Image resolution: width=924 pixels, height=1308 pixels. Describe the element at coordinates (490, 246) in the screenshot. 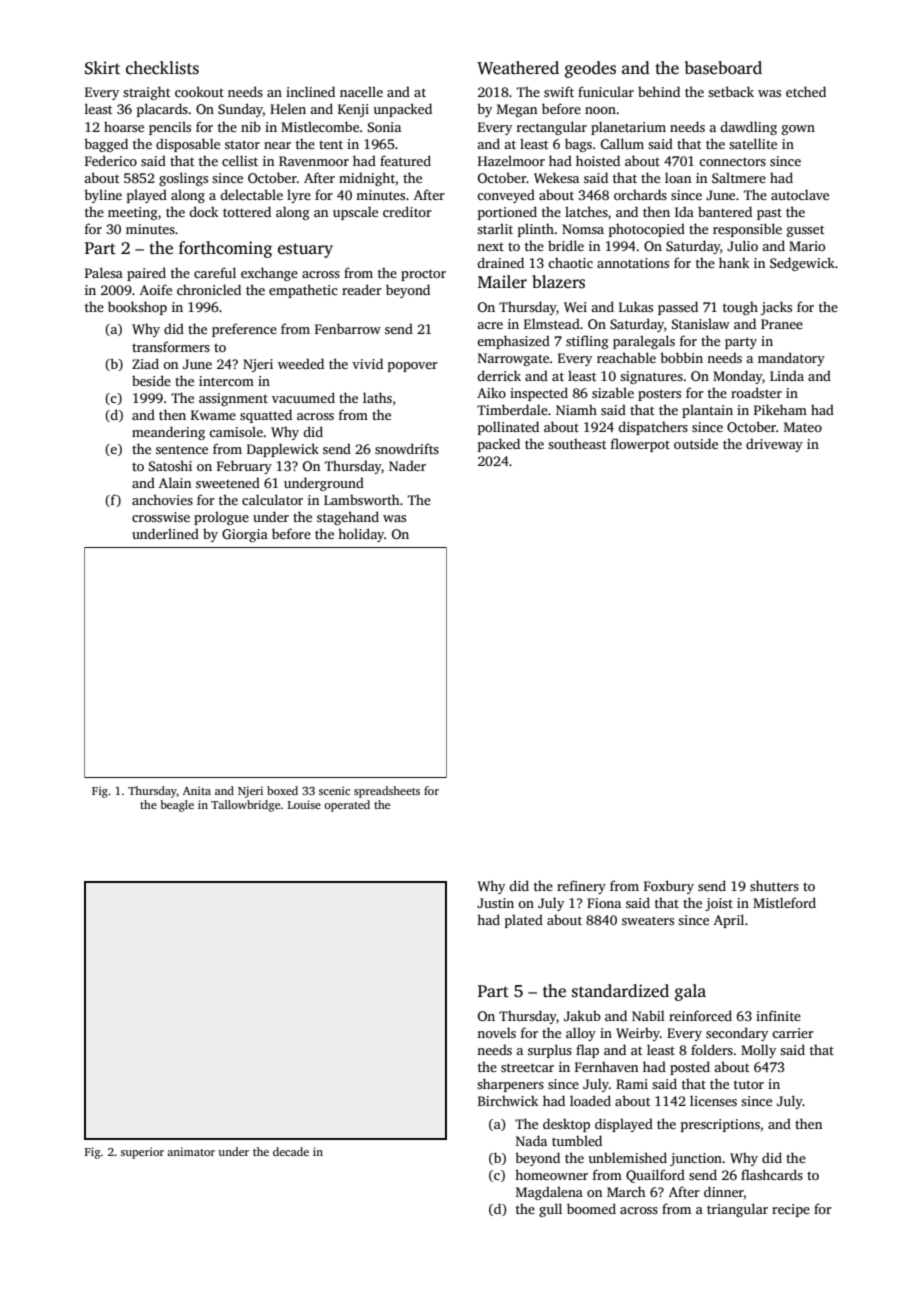

I see `next` at that location.
